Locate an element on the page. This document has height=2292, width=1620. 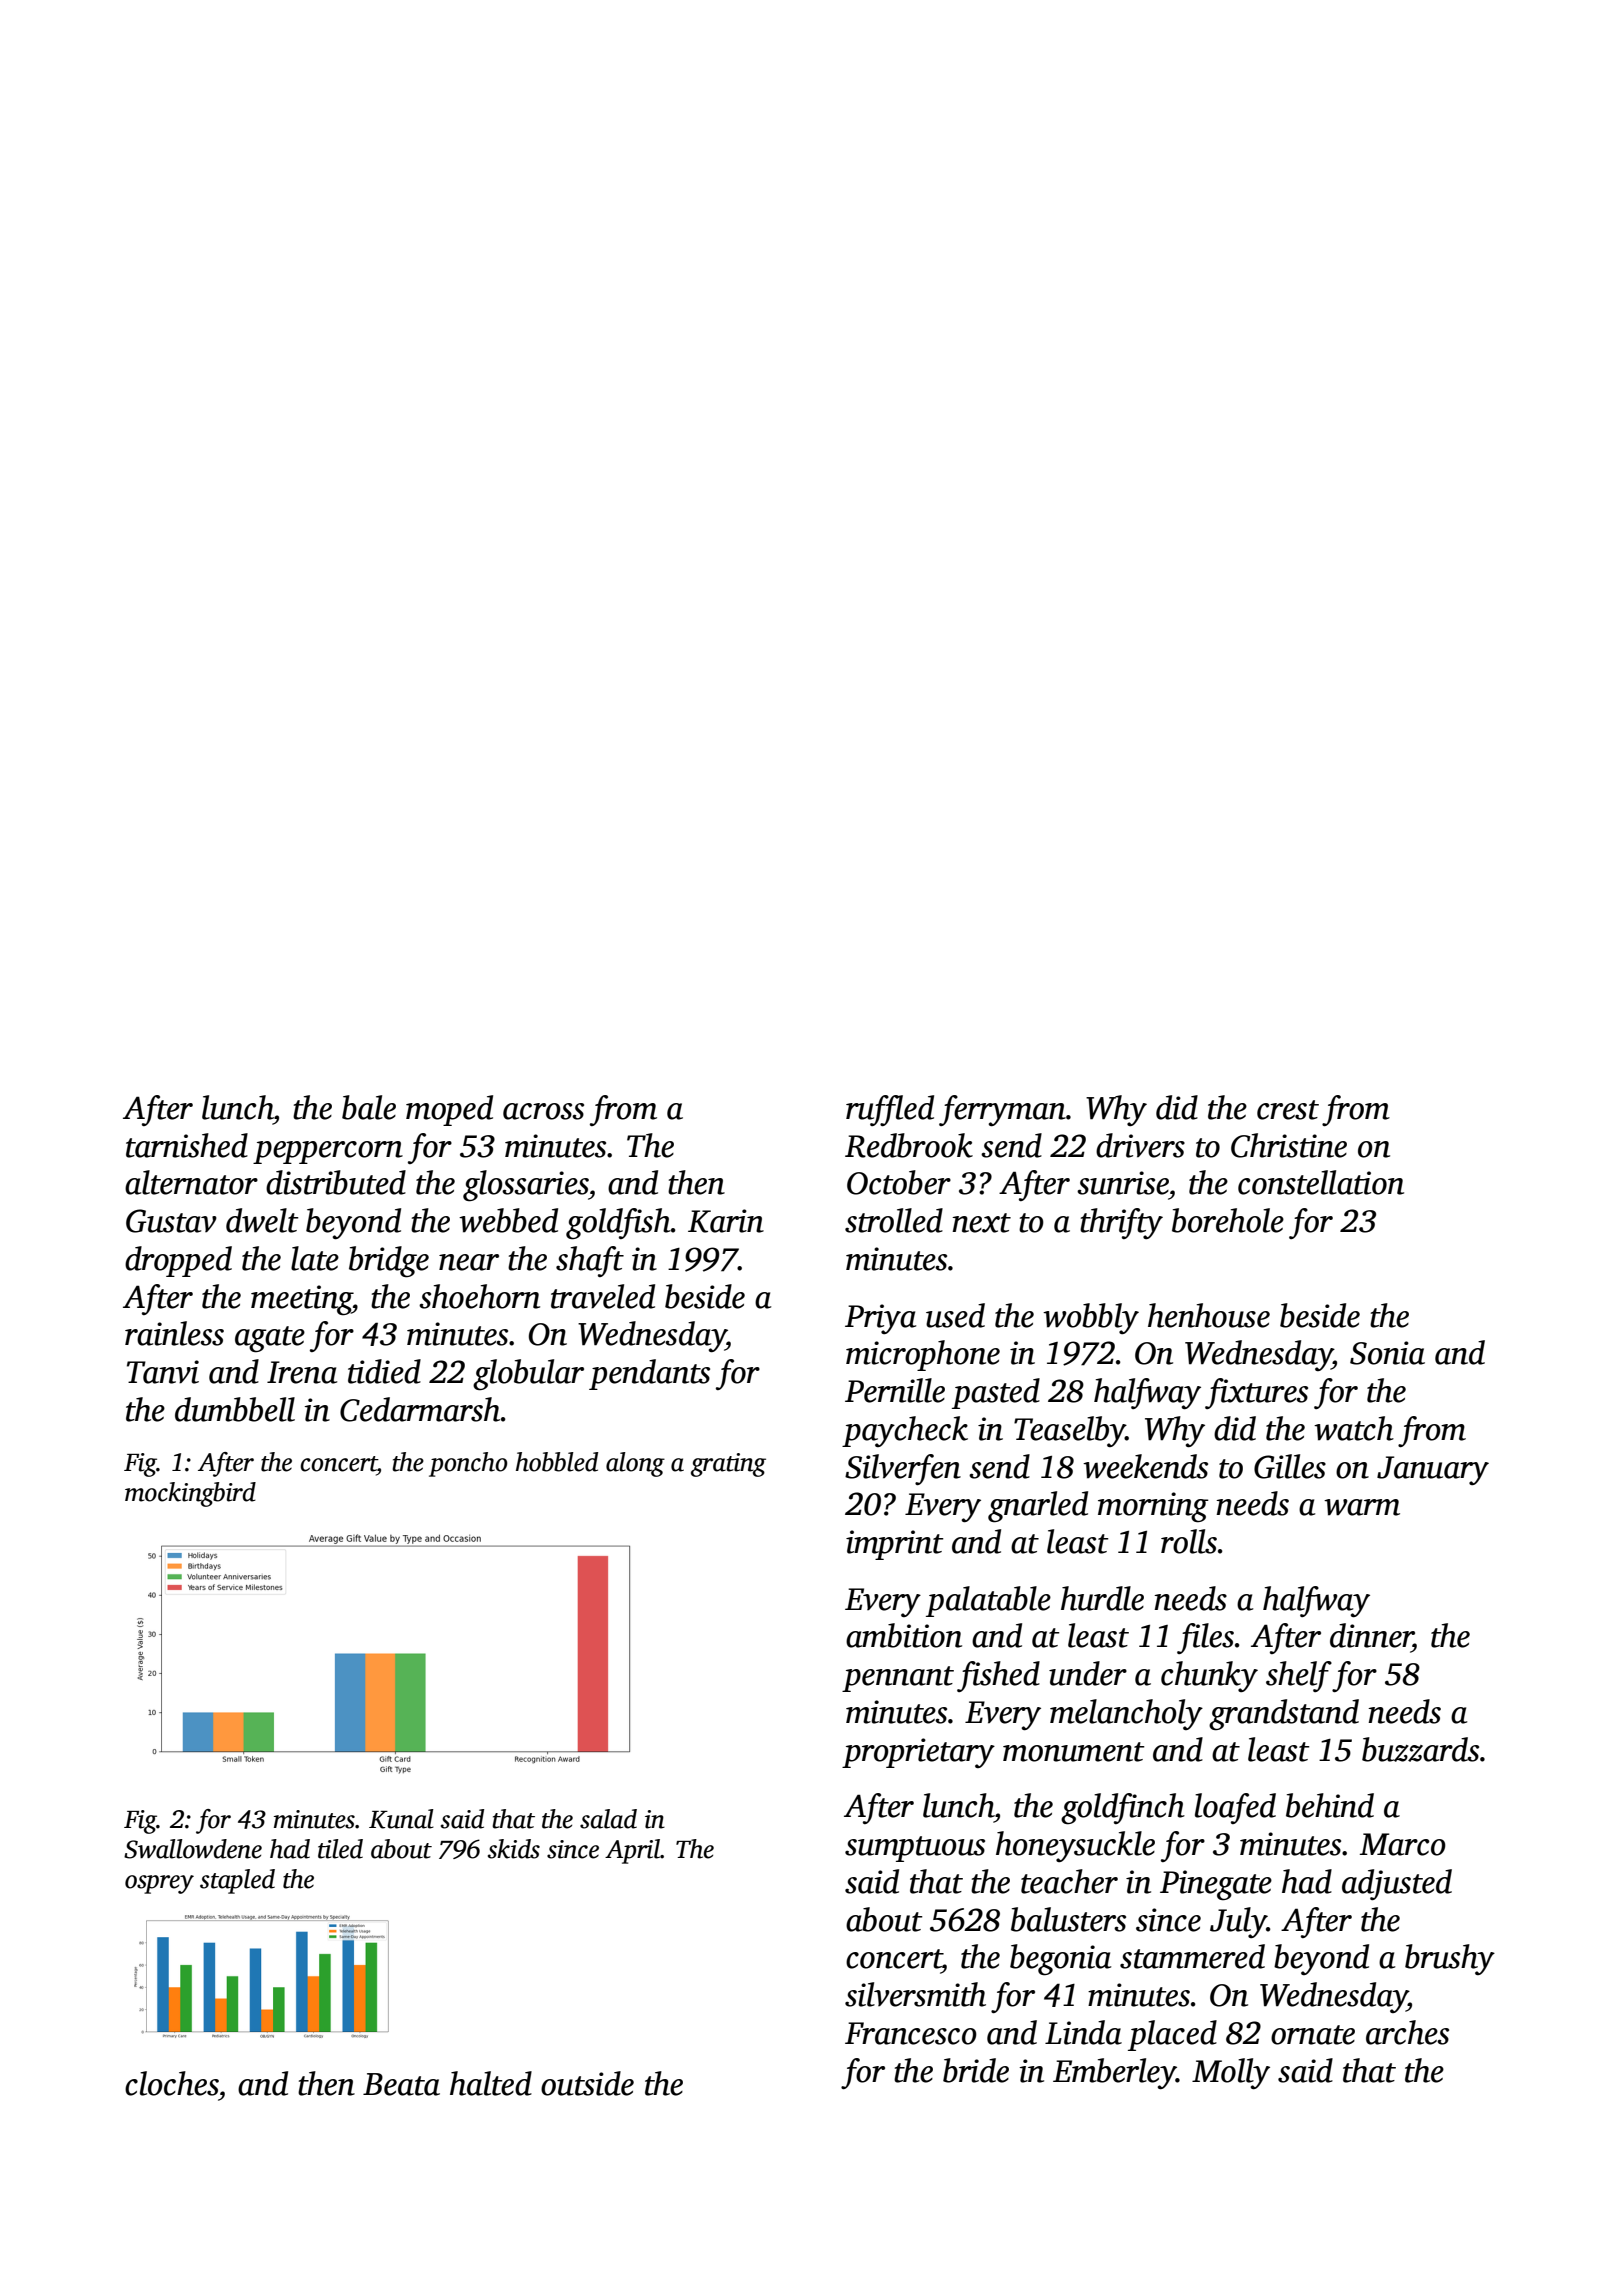
Christine is located at coordinates (1289, 1145).
